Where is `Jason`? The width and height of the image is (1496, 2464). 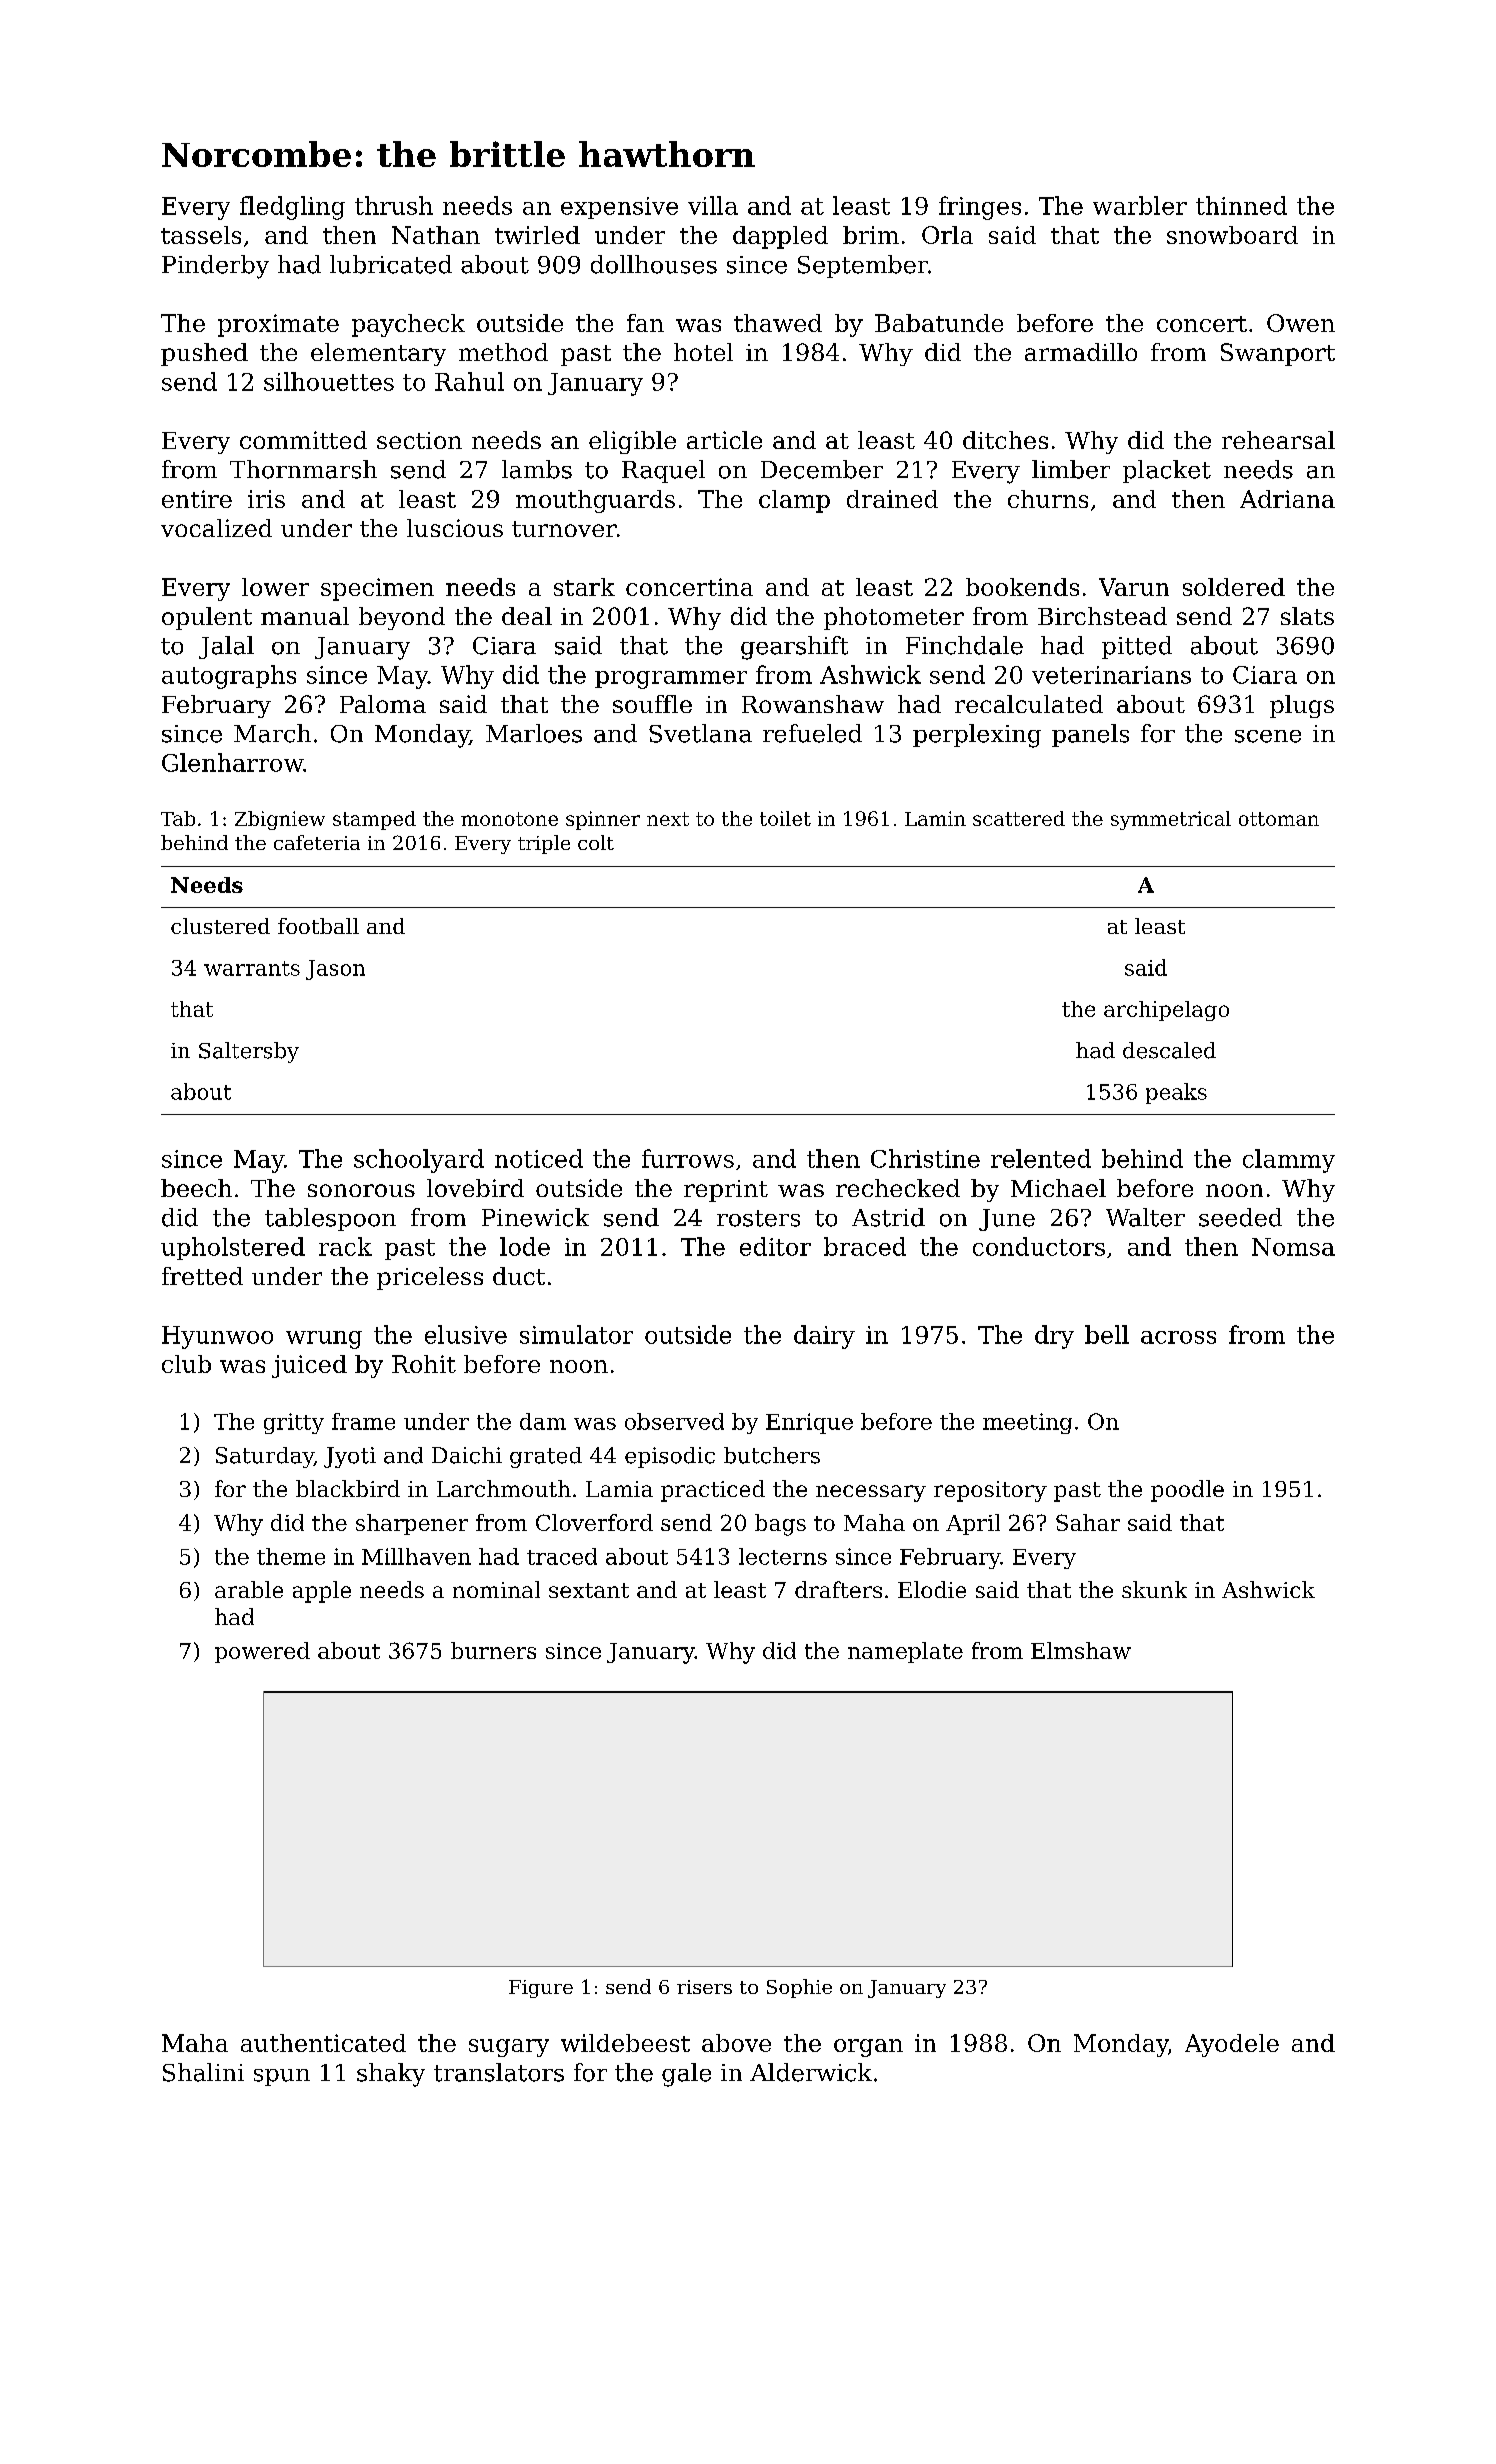 Jason is located at coordinates (335, 970).
